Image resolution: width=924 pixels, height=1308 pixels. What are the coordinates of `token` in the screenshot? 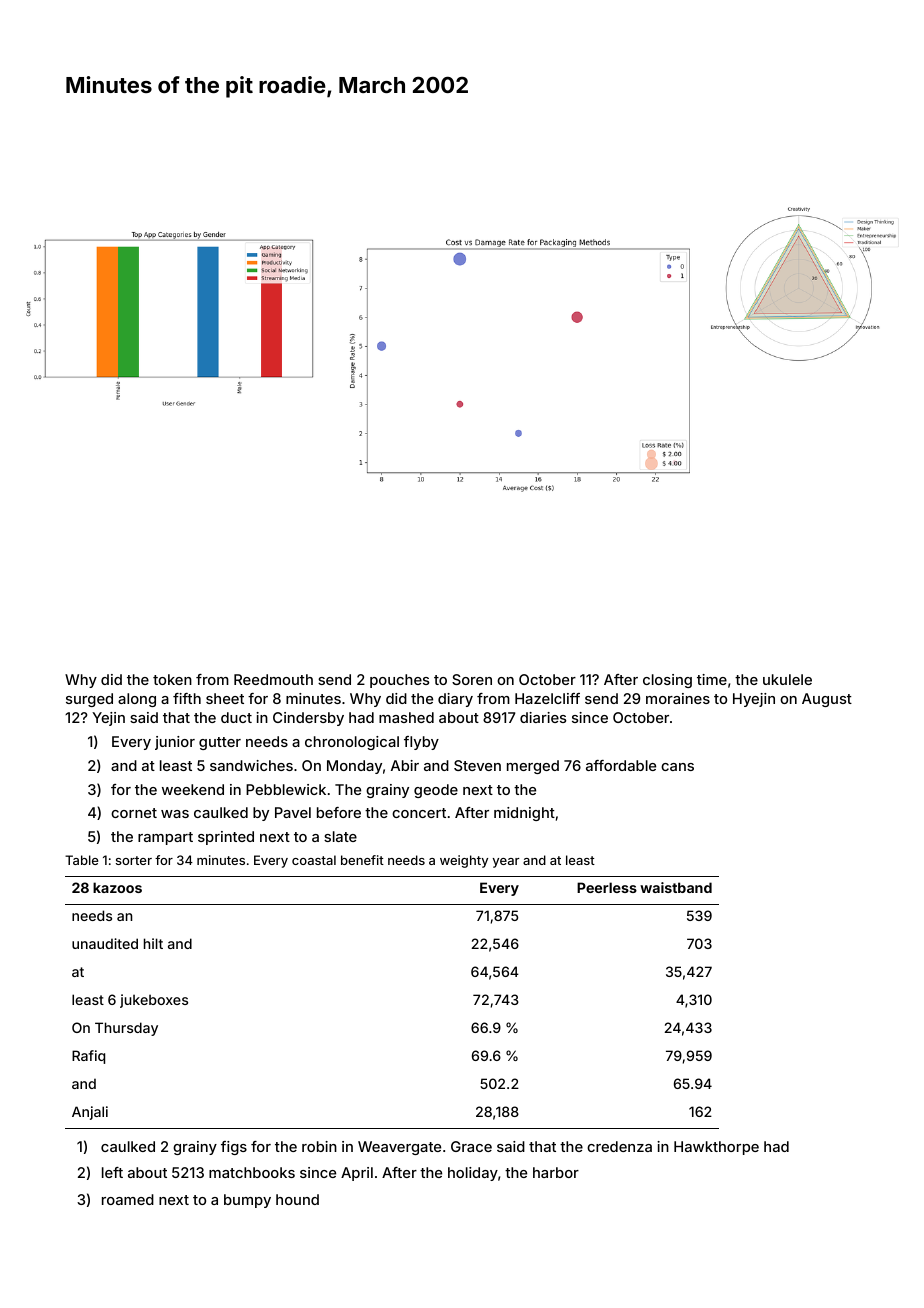 It's located at (172, 679).
